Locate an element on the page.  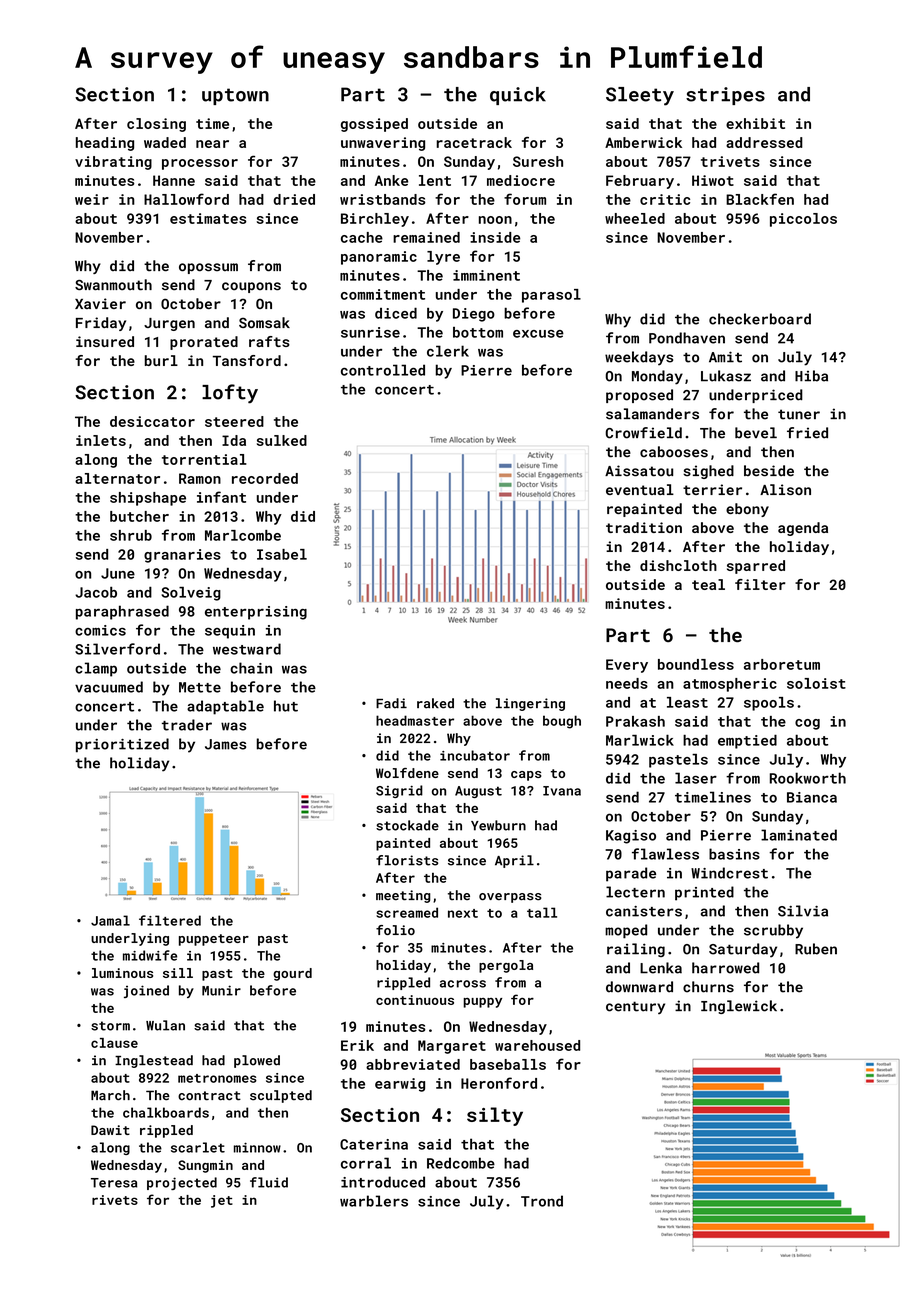
Trond is located at coordinates (542, 1201).
